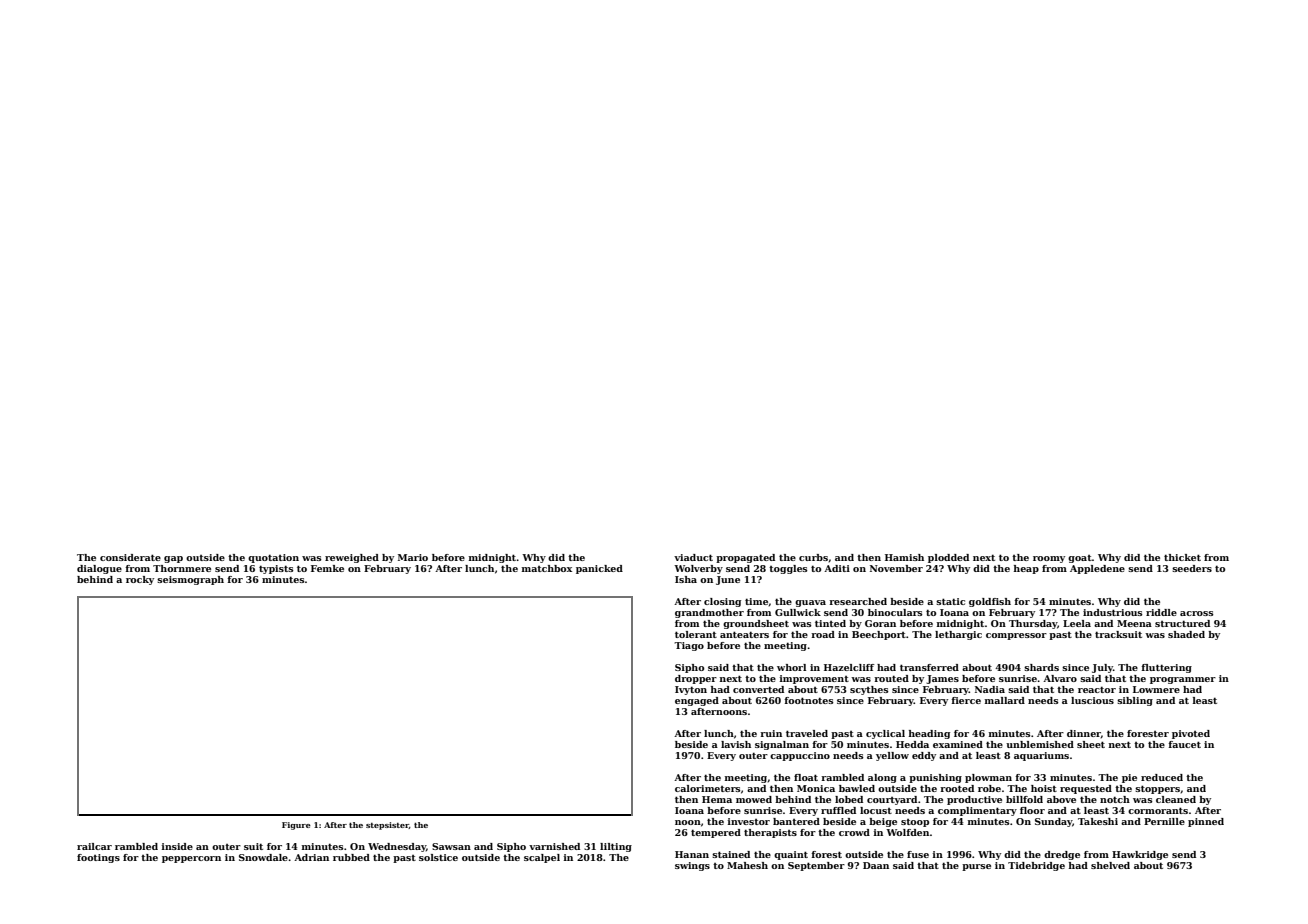 The image size is (1308, 924). I want to click on faucet, so click(1184, 744).
